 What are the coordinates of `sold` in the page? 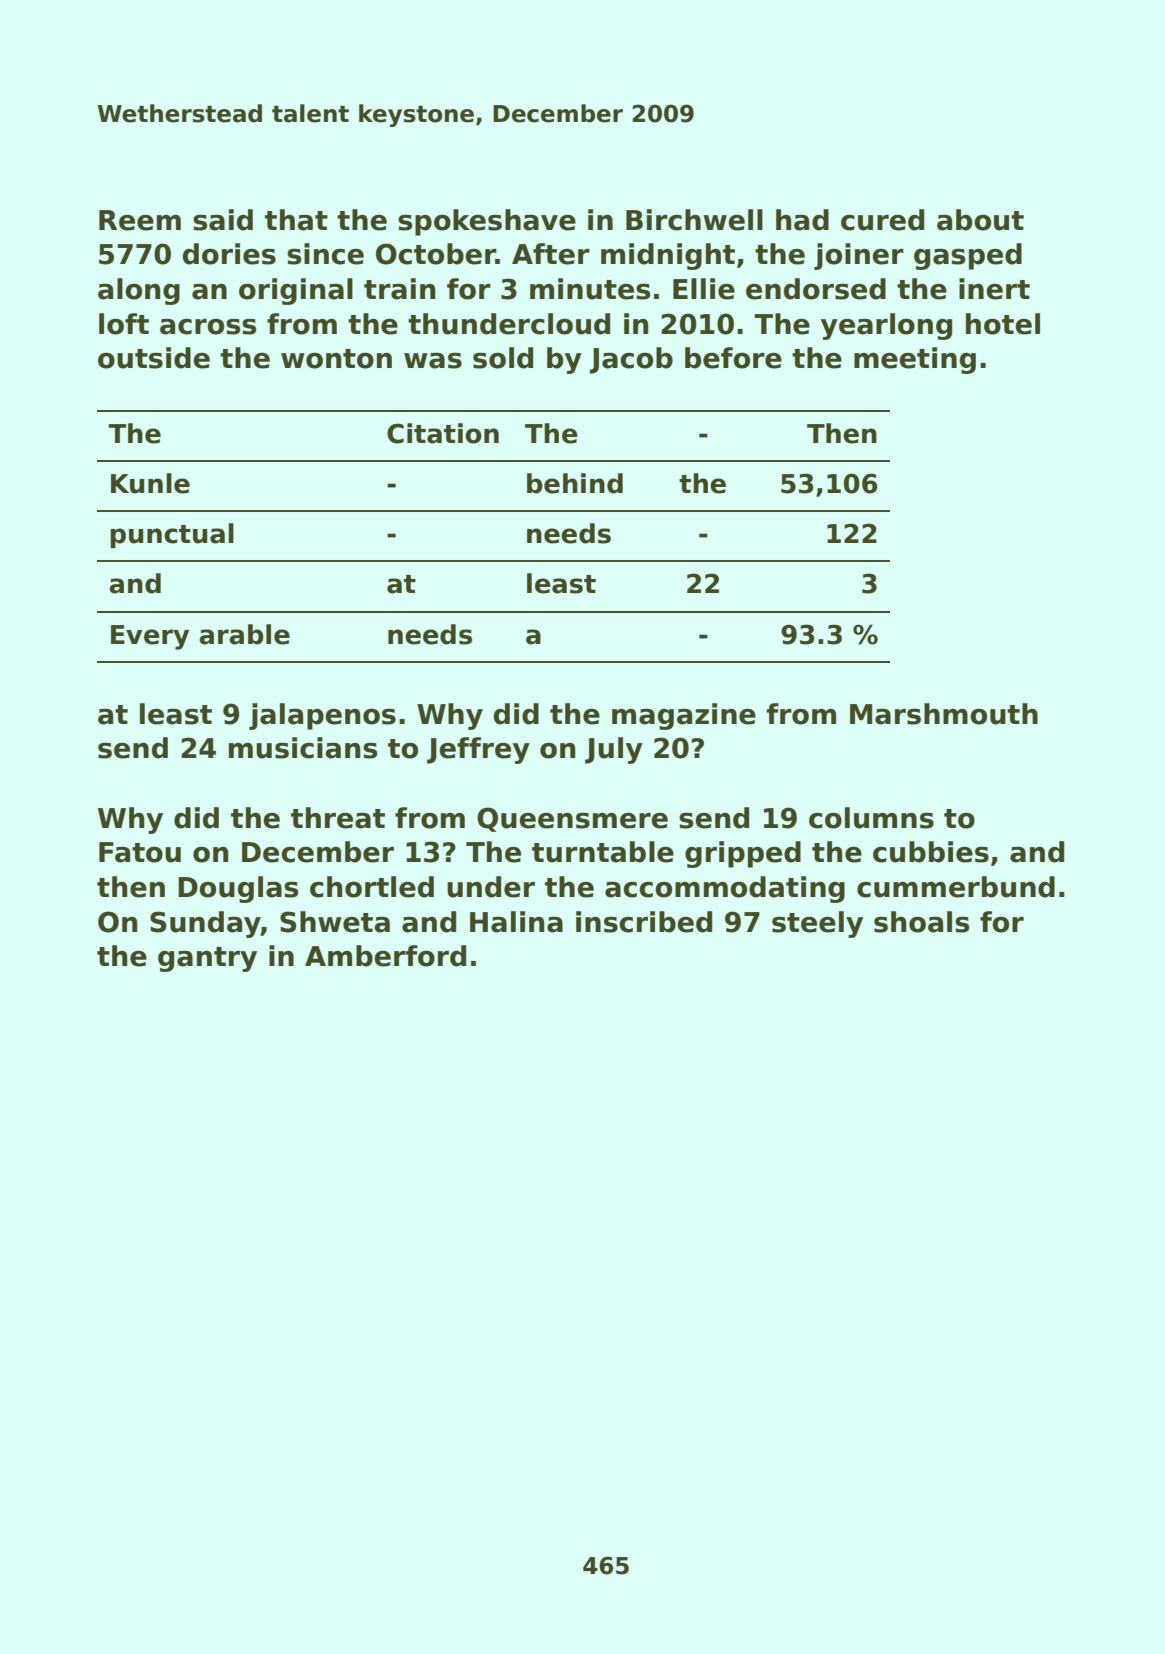 It's located at (503, 358).
